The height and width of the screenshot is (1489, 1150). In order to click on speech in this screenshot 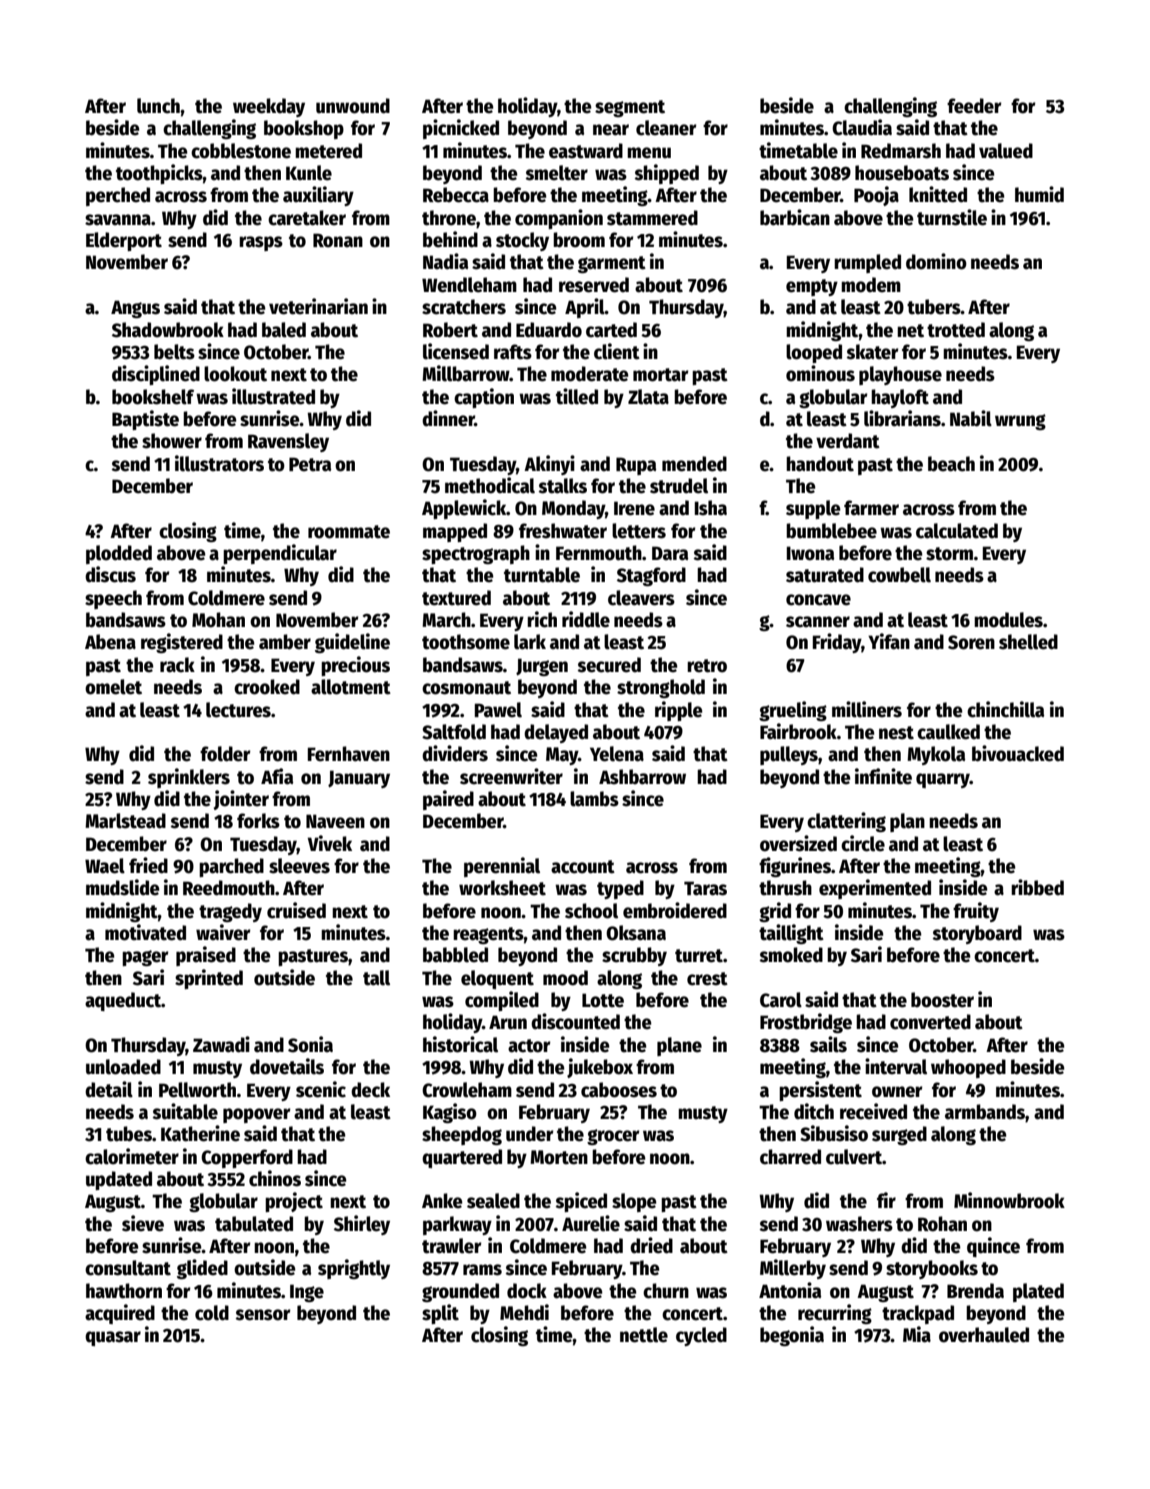, I will do `click(113, 599)`.
